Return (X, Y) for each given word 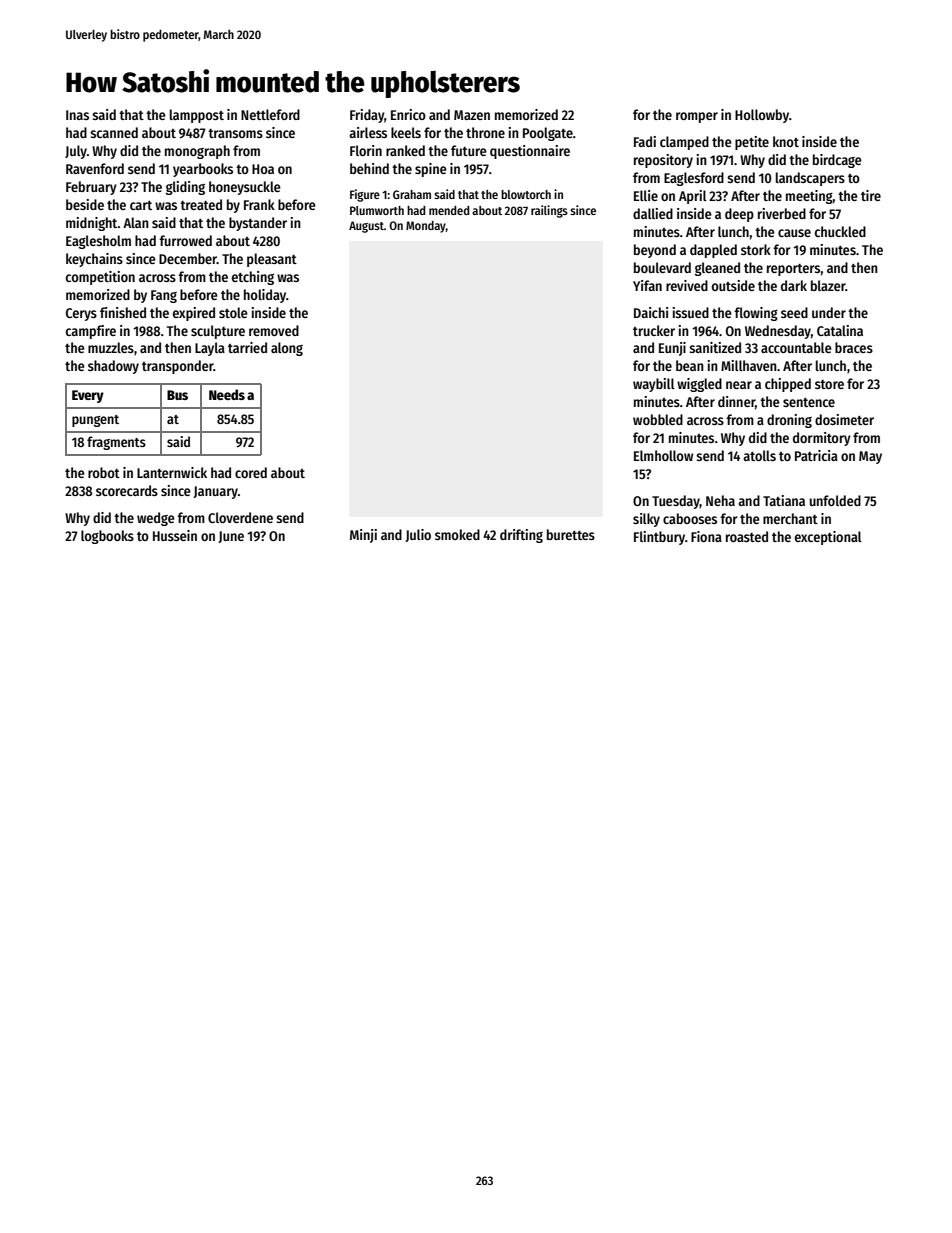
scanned (114, 132)
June (231, 537)
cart (141, 205)
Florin (366, 150)
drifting (521, 536)
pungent (95, 421)
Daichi (651, 312)
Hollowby (762, 116)
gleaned (717, 269)
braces (854, 347)
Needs (227, 394)
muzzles (111, 347)
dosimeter (844, 419)
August (366, 227)
